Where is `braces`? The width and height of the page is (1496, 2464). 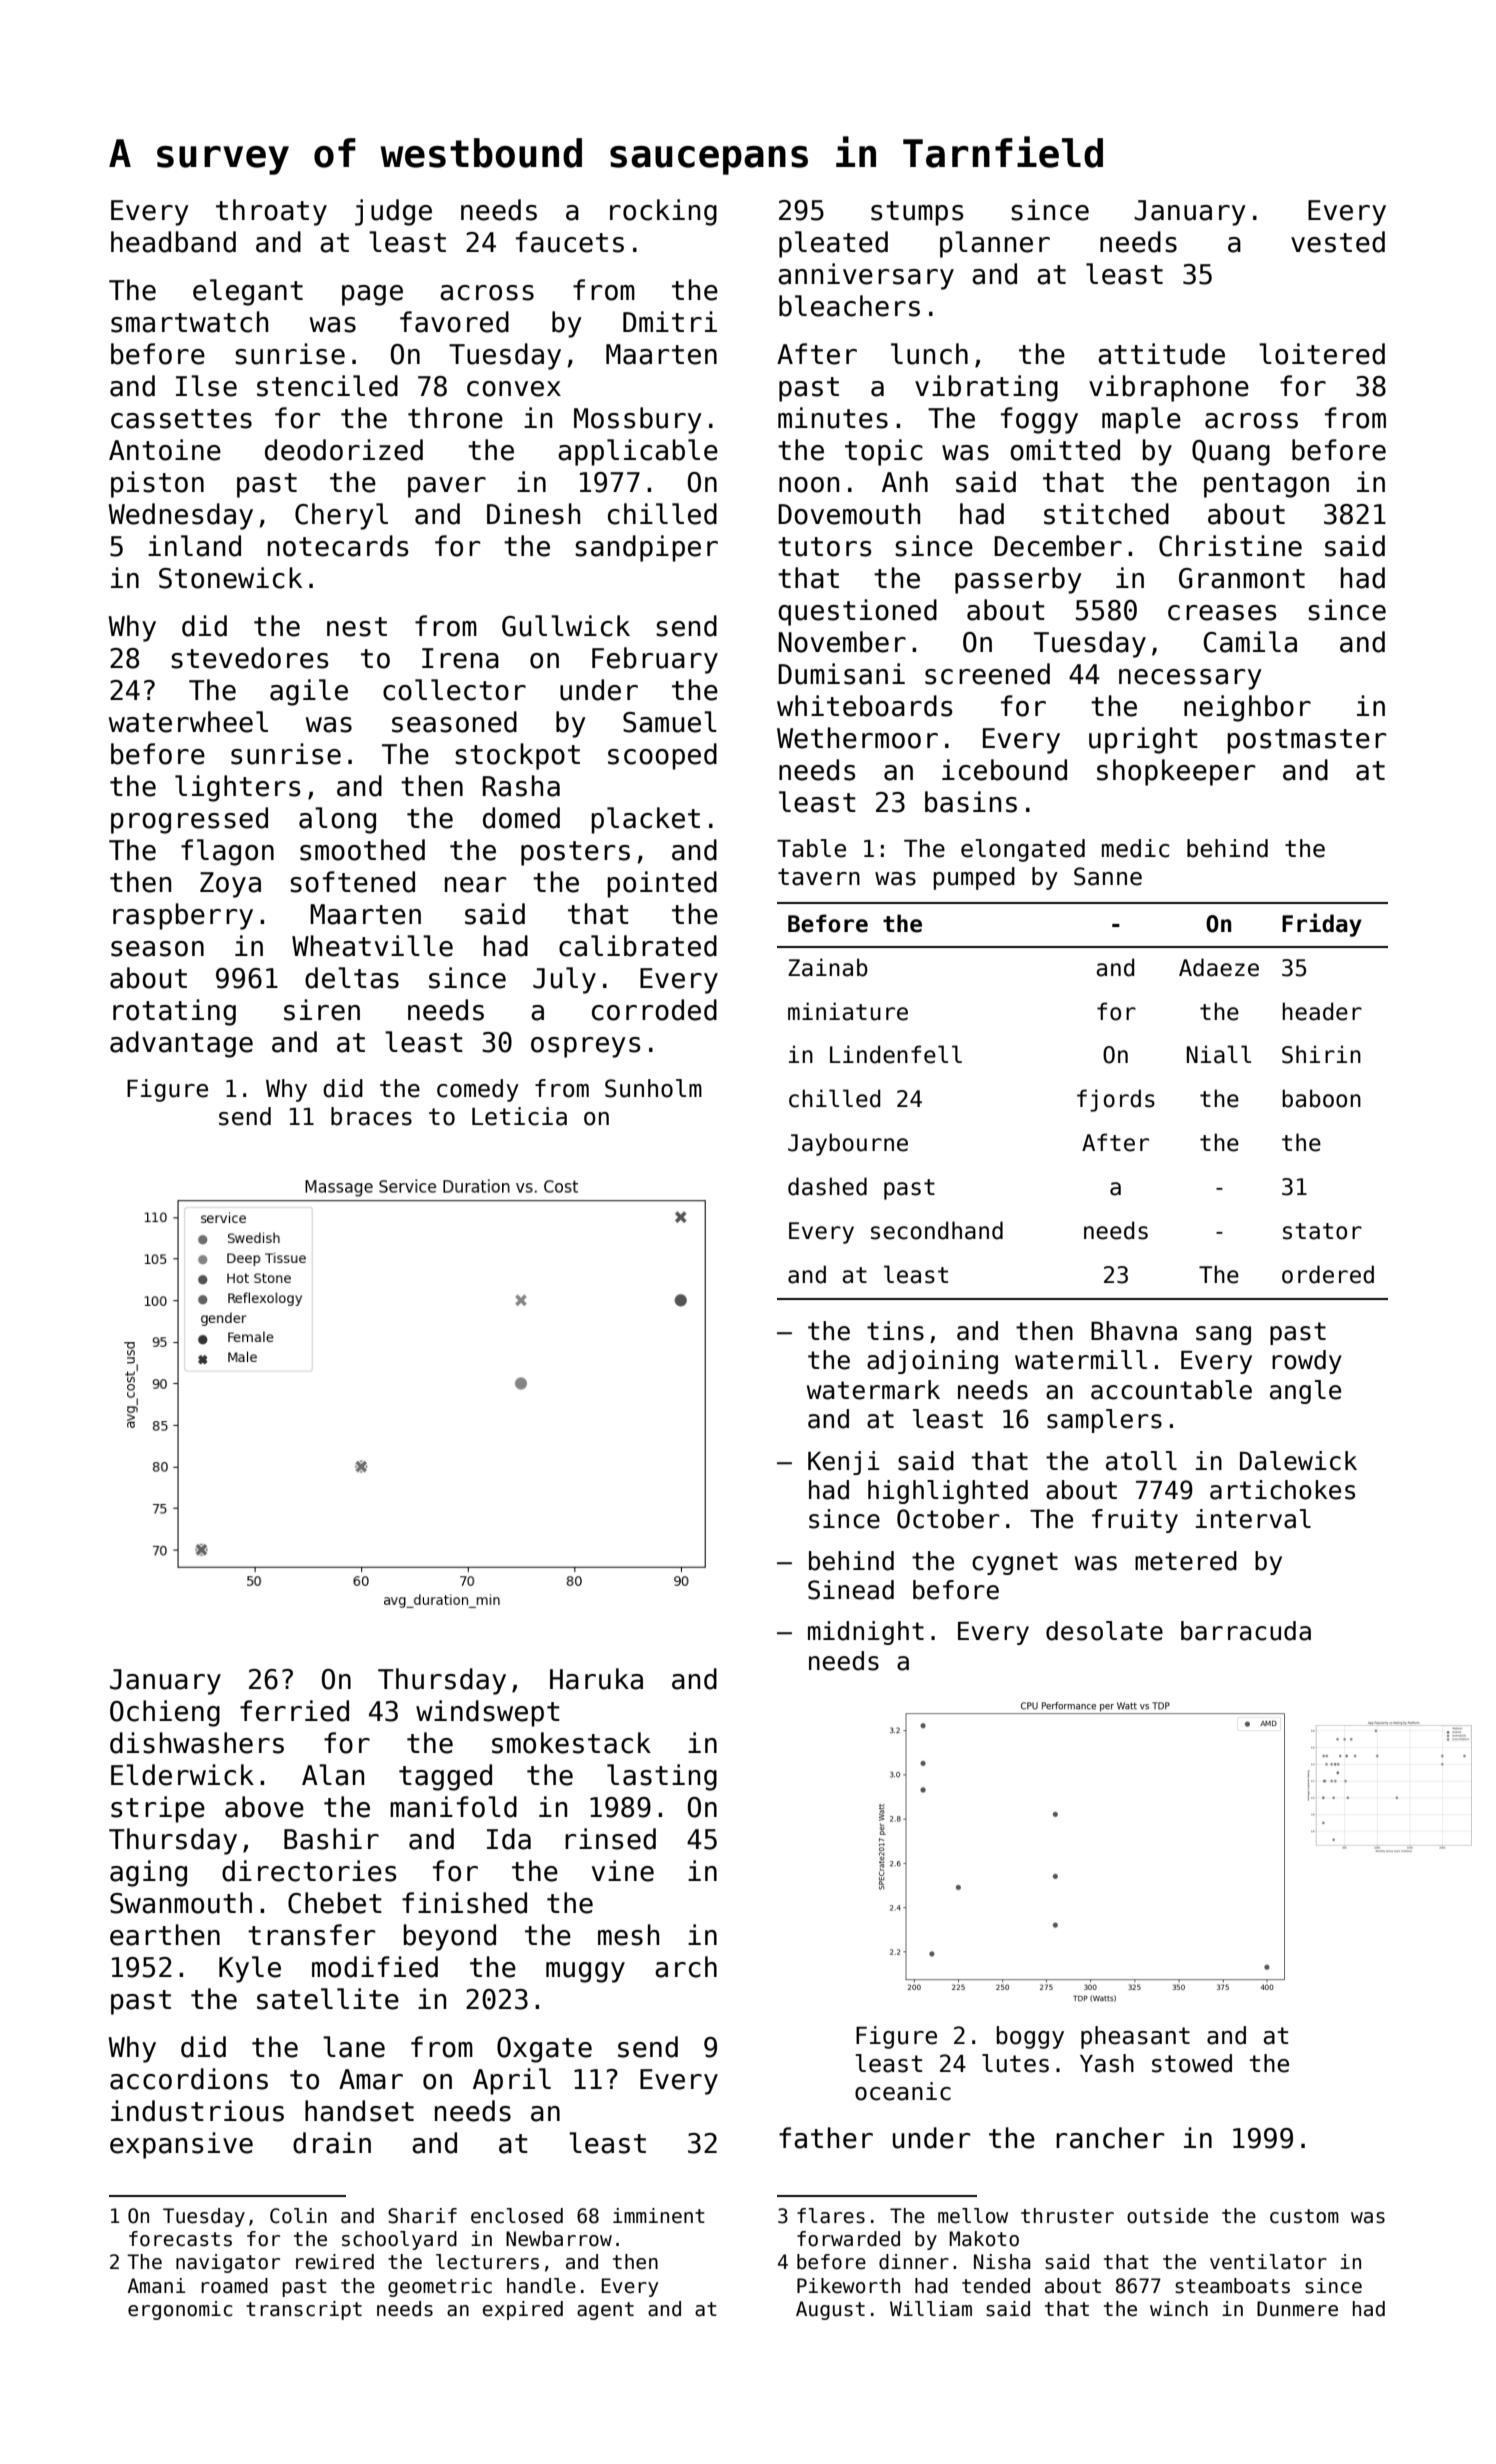
braces is located at coordinates (371, 1116).
